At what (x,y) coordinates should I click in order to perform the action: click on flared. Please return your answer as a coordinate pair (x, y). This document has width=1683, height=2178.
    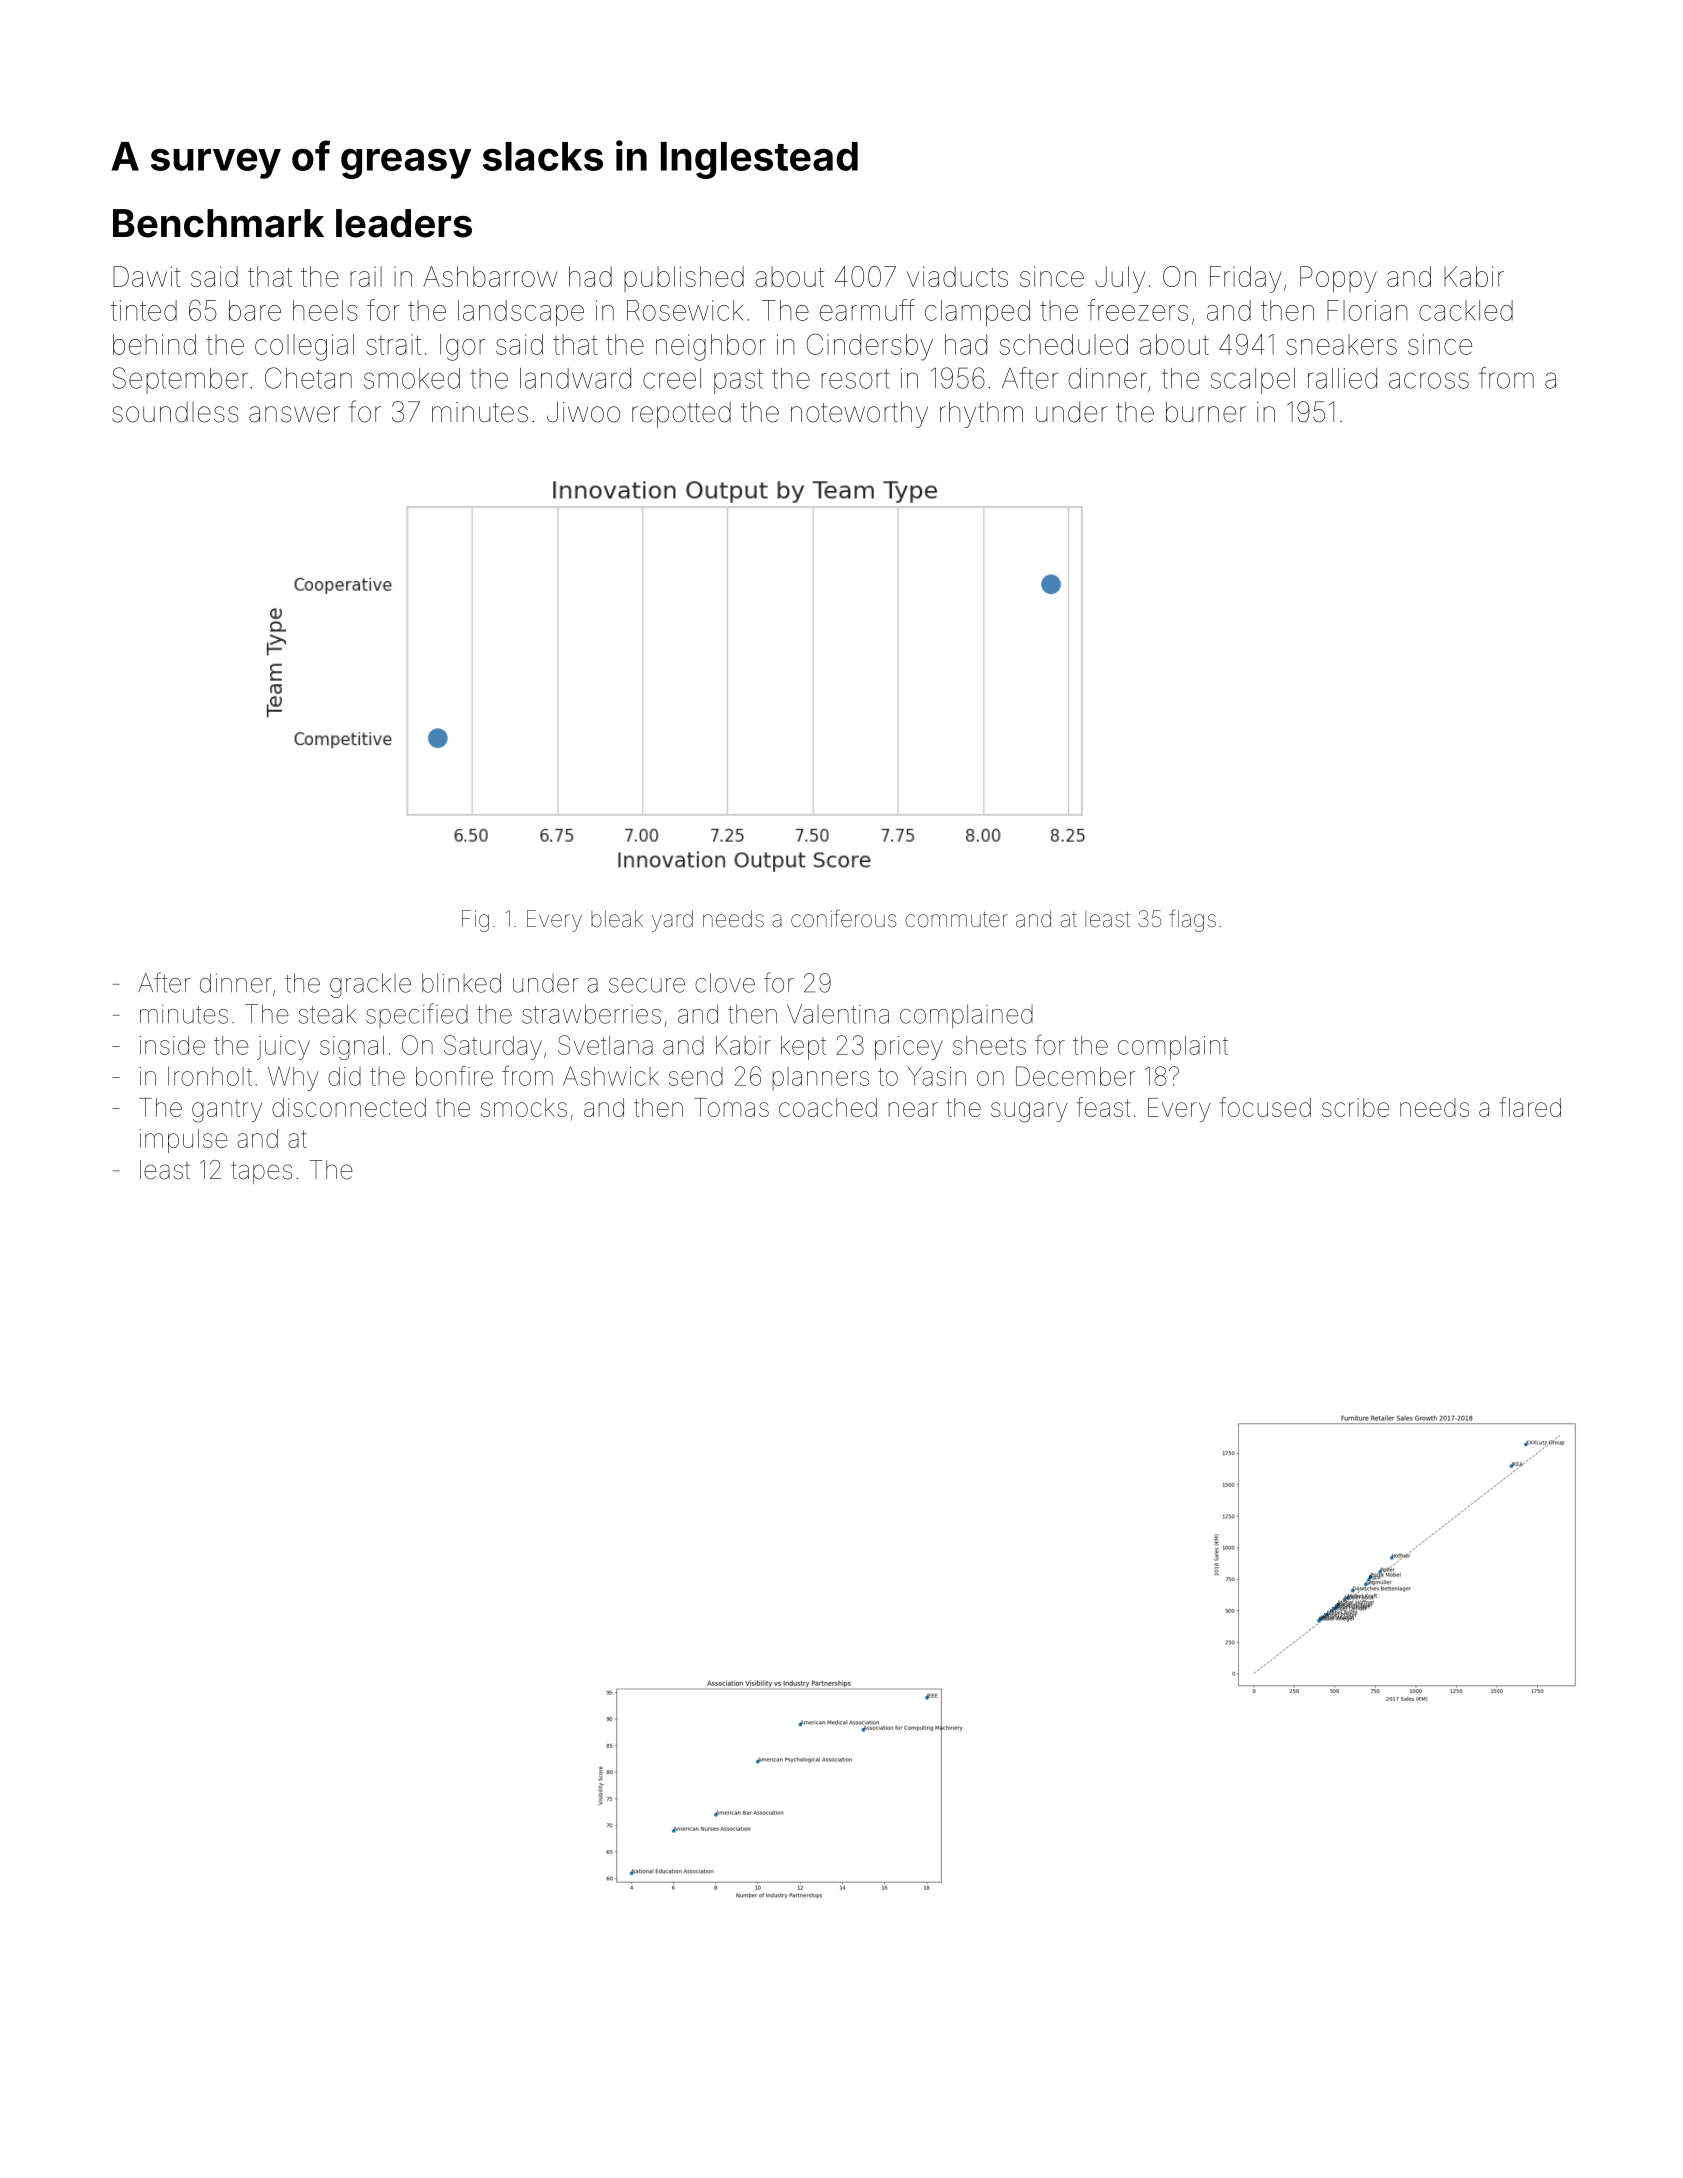
    Looking at the image, I should click on (1530, 1107).
